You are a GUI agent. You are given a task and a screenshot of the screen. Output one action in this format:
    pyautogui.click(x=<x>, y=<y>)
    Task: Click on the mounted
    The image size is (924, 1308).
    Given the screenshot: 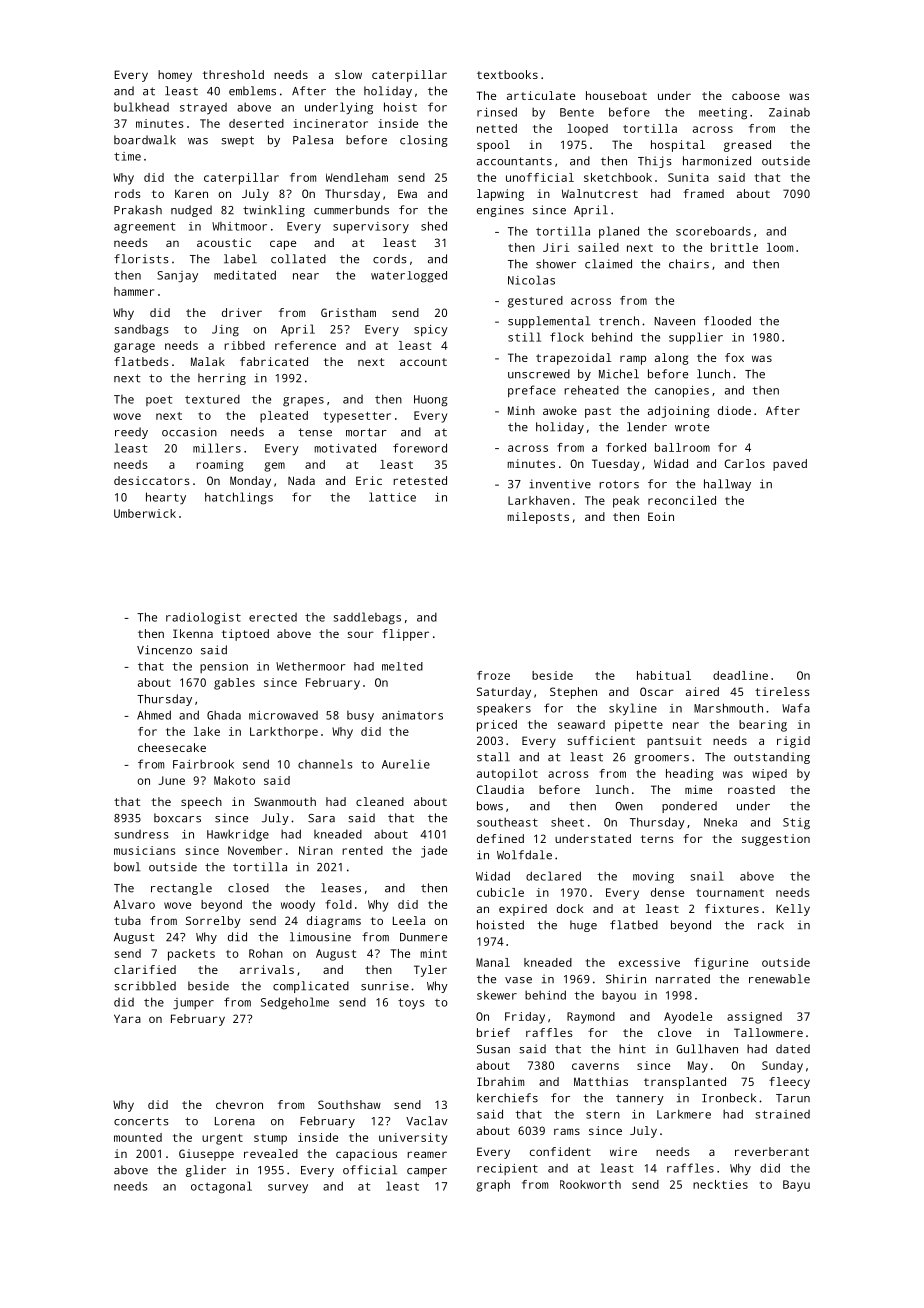 What is the action you would take?
    pyautogui.click(x=138, y=1137)
